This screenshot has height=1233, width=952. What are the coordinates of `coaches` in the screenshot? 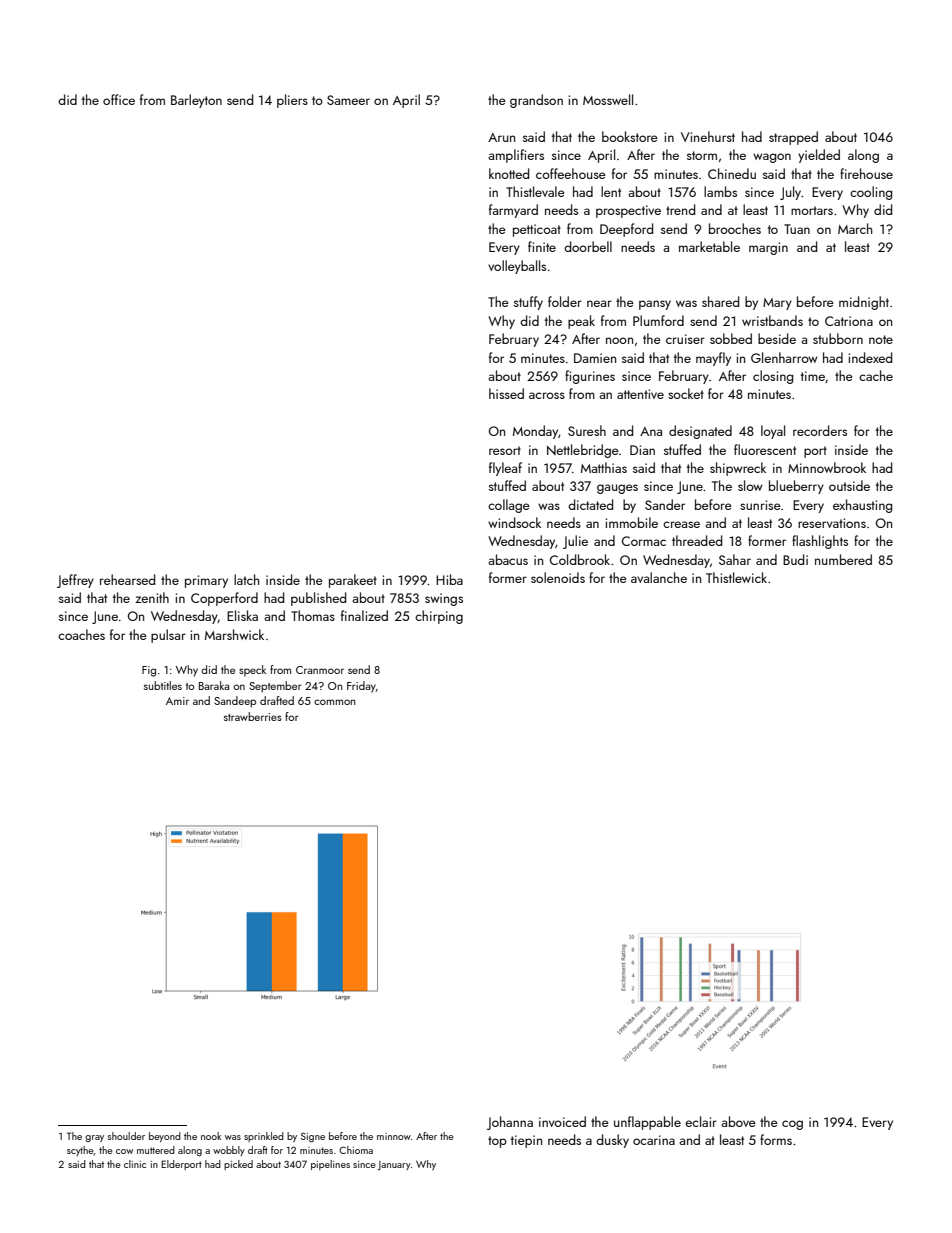 It's located at (81, 634).
